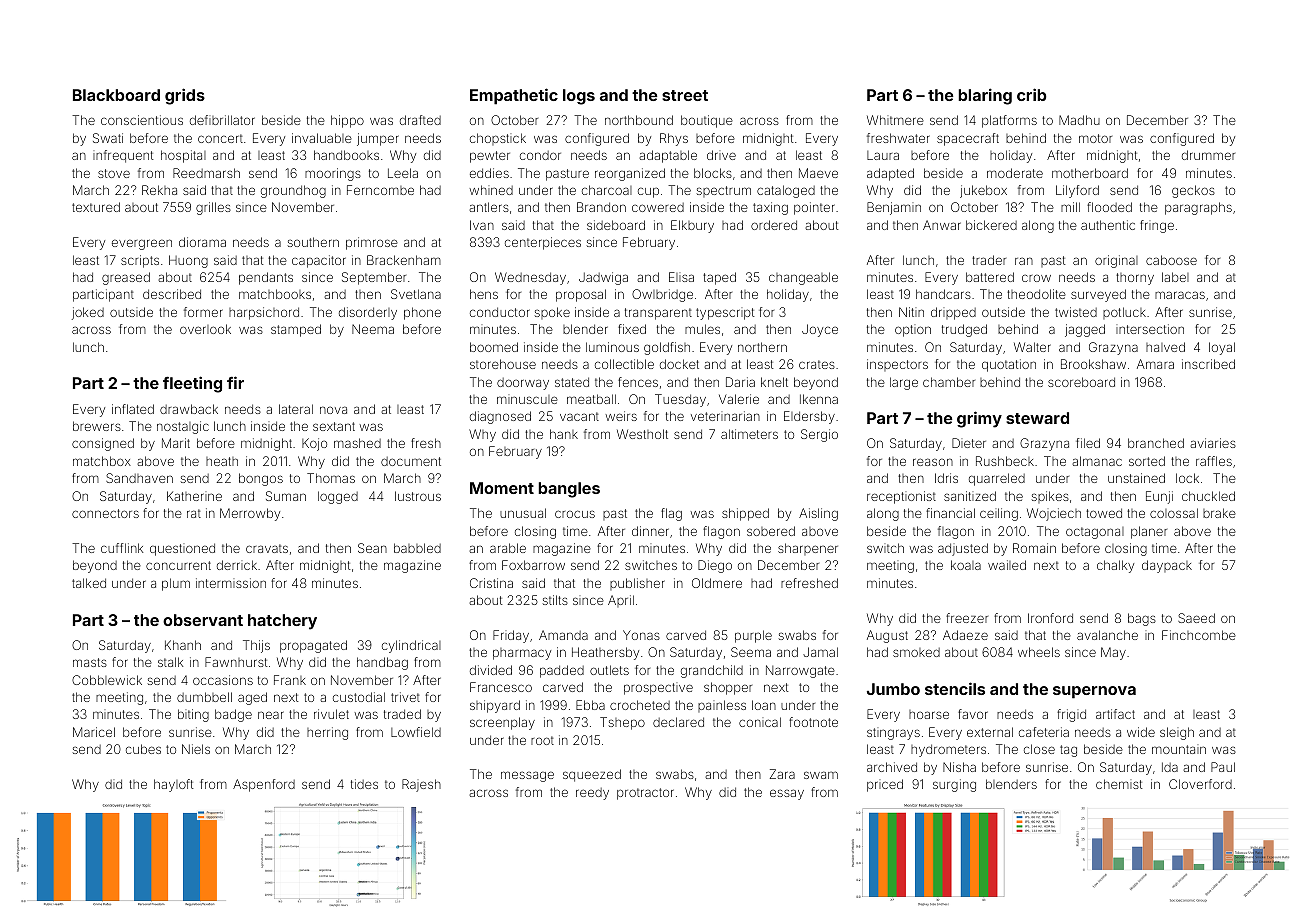 Image resolution: width=1308 pixels, height=924 pixels. What do you see at coordinates (1155, 364) in the page?
I see `Amara` at bounding box center [1155, 364].
